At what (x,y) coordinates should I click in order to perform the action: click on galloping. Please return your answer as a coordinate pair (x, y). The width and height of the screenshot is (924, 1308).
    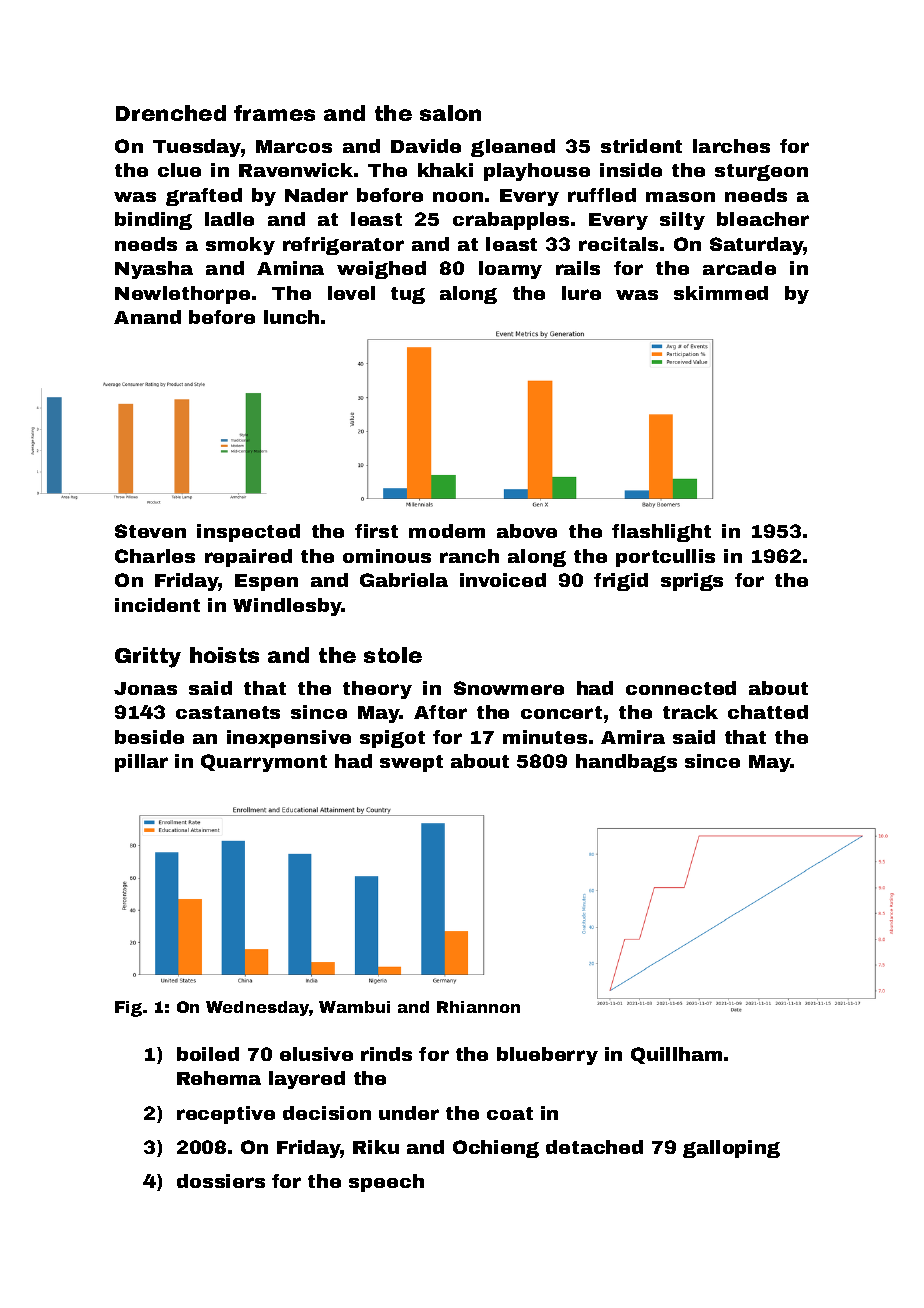
    Looking at the image, I should click on (731, 1149).
